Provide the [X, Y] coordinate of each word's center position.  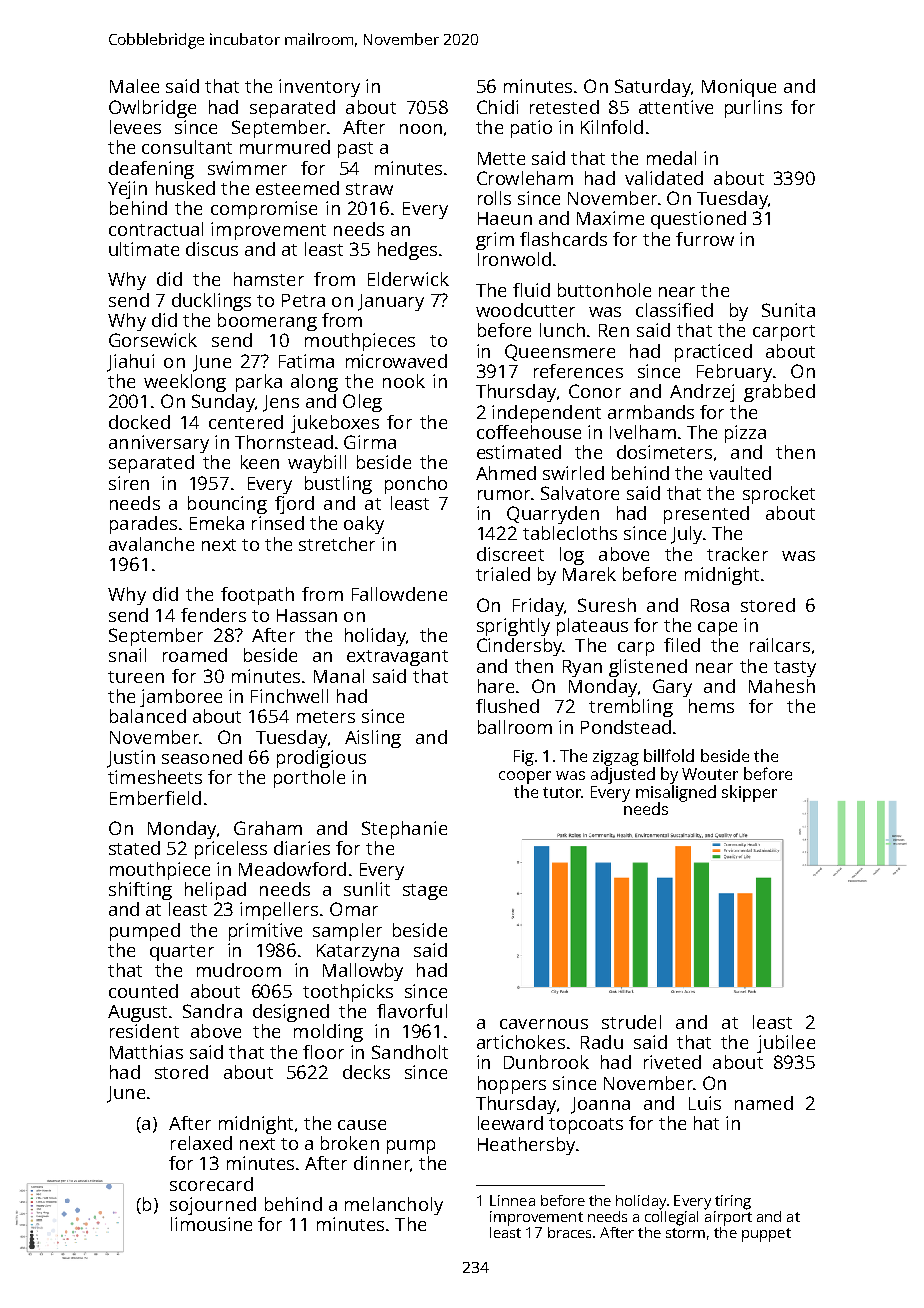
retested [564, 107]
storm [685, 1233]
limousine [211, 1224]
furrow [705, 239]
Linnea [512, 1200]
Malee [134, 86]
